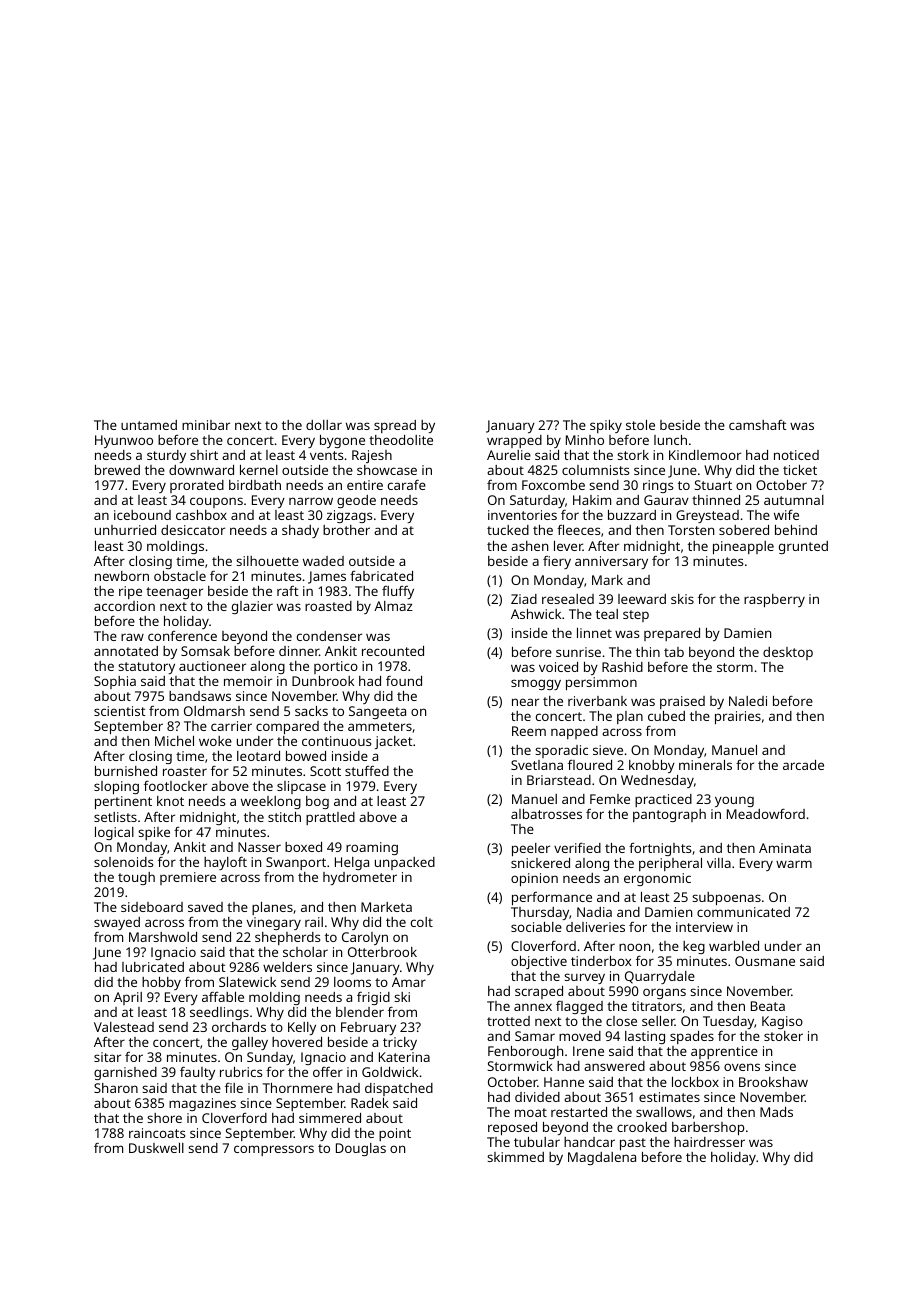  Describe the element at coordinates (274, 923) in the page. I see `vinegary` at that location.
